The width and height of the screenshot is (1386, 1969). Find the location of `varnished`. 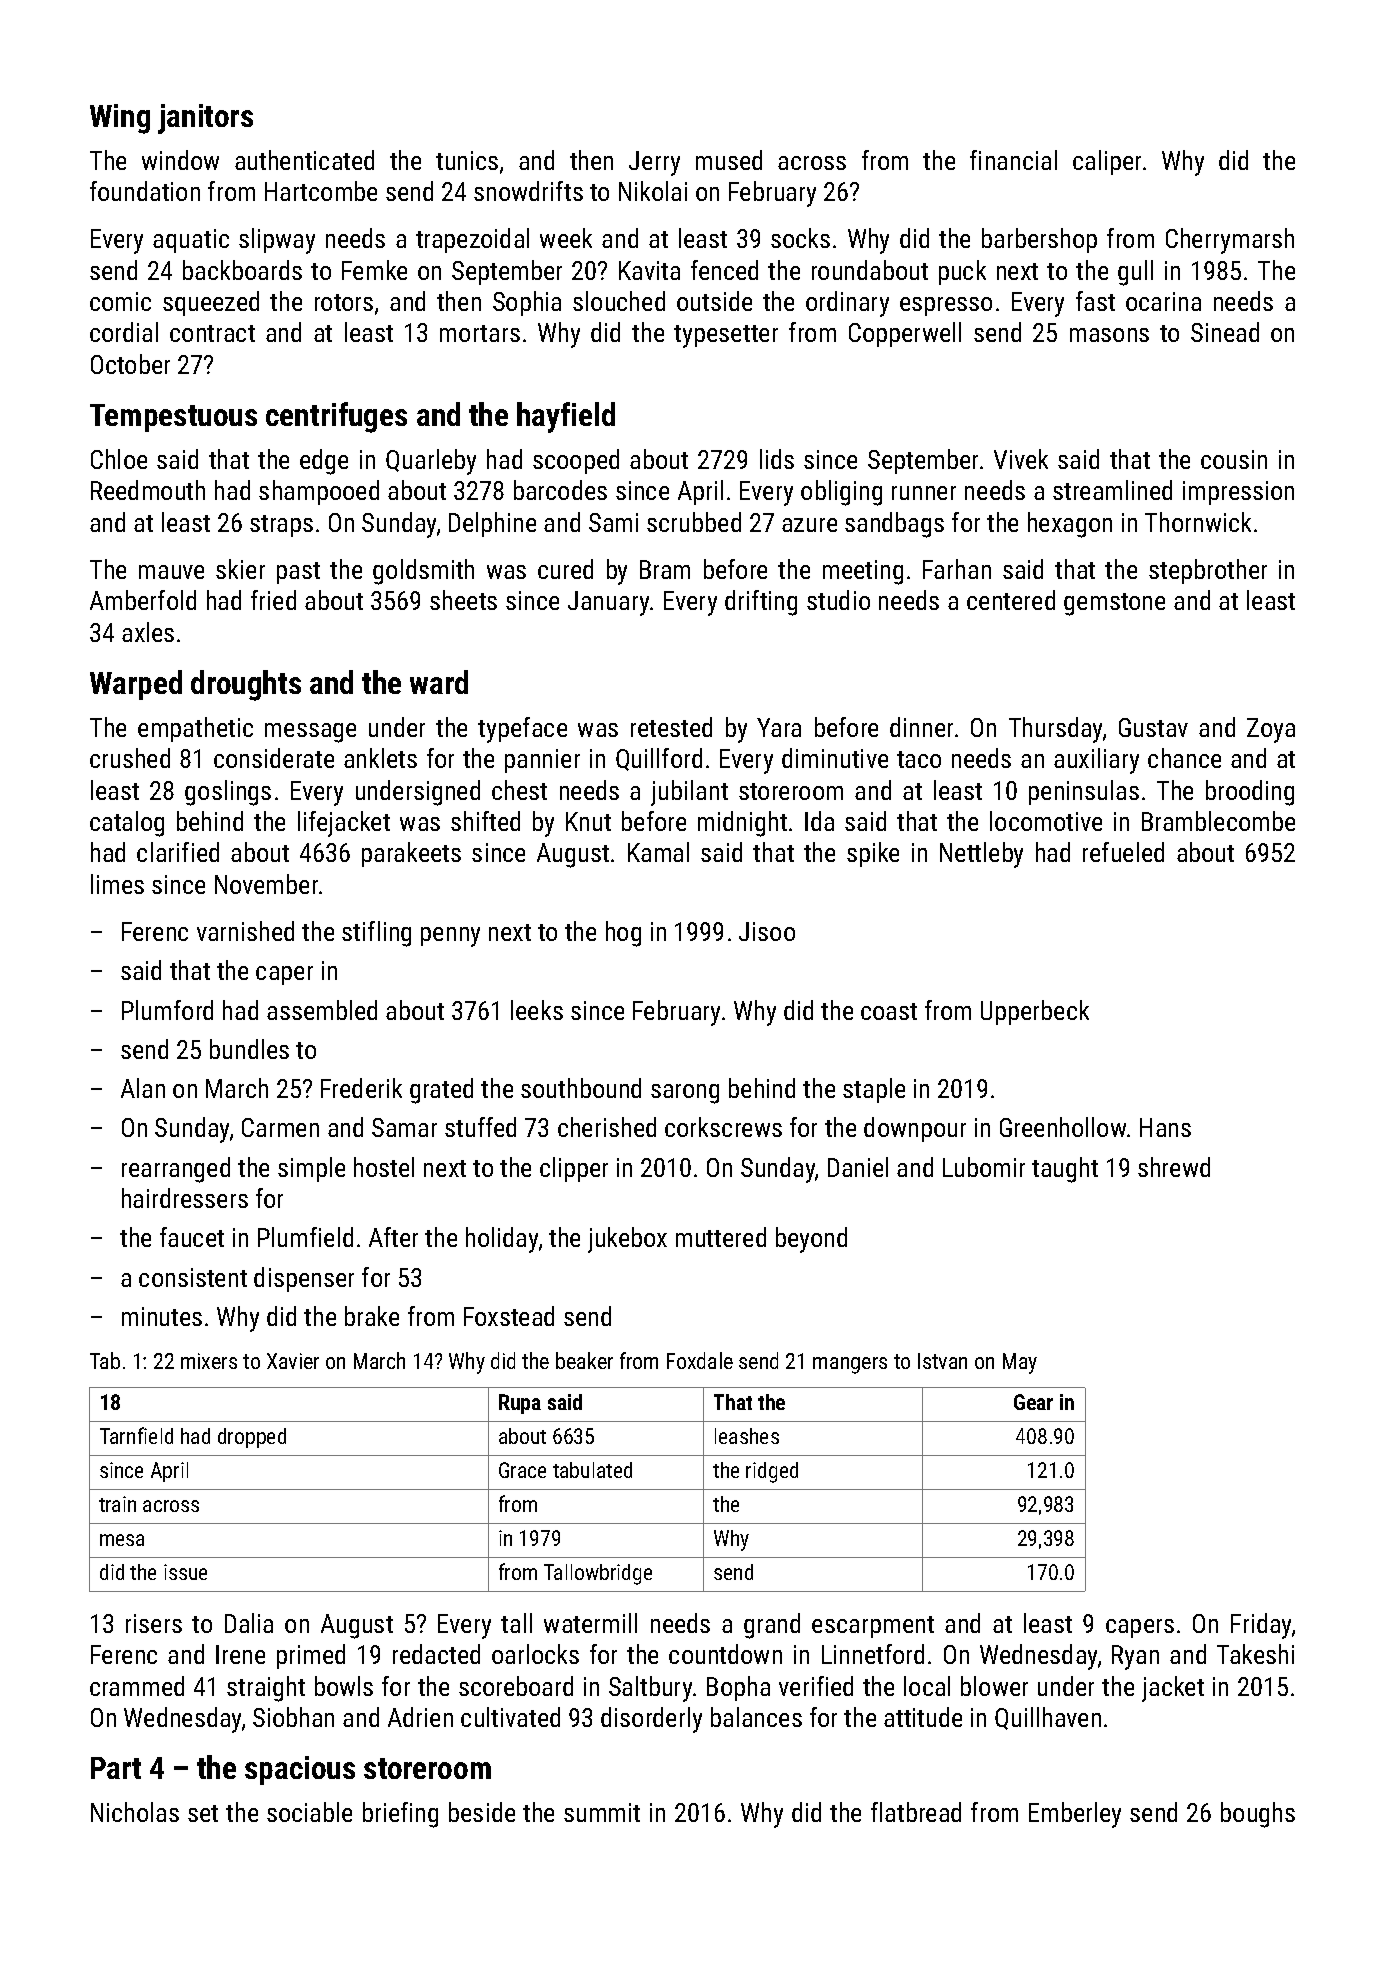

varnished is located at coordinates (245, 931).
